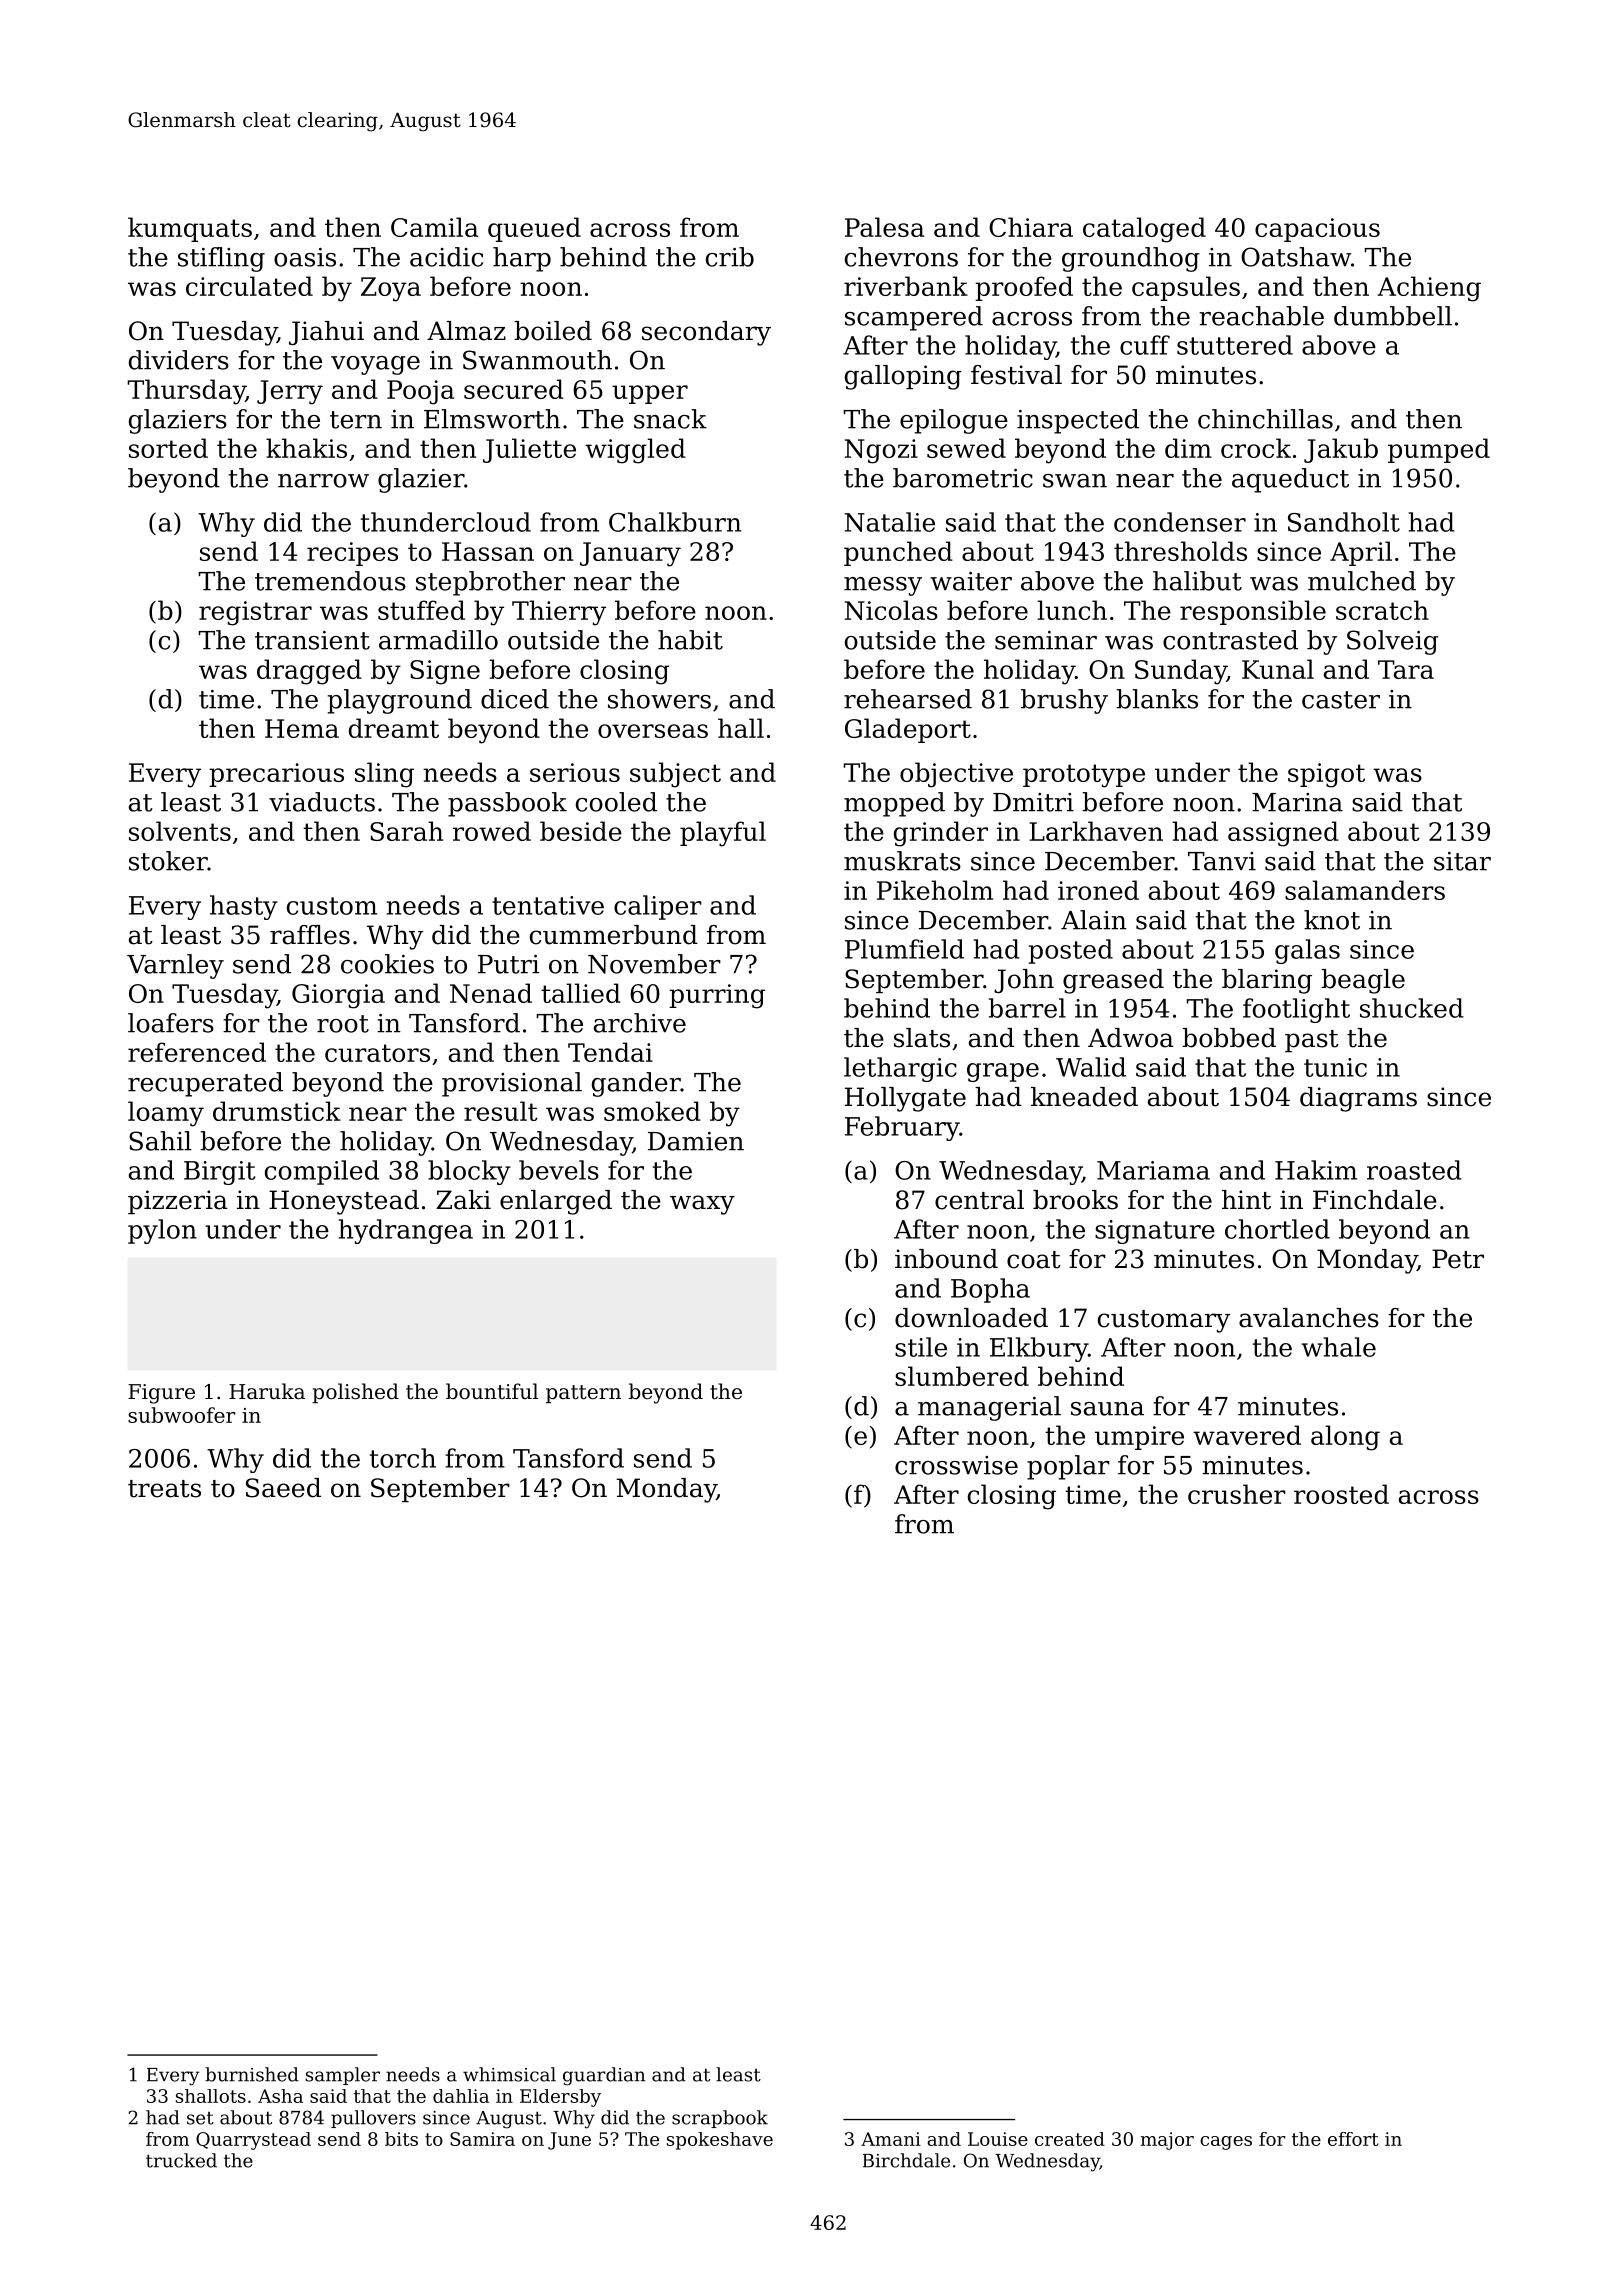 The image size is (1620, 2292). What do you see at coordinates (168, 448) in the screenshot?
I see `sorted` at bounding box center [168, 448].
